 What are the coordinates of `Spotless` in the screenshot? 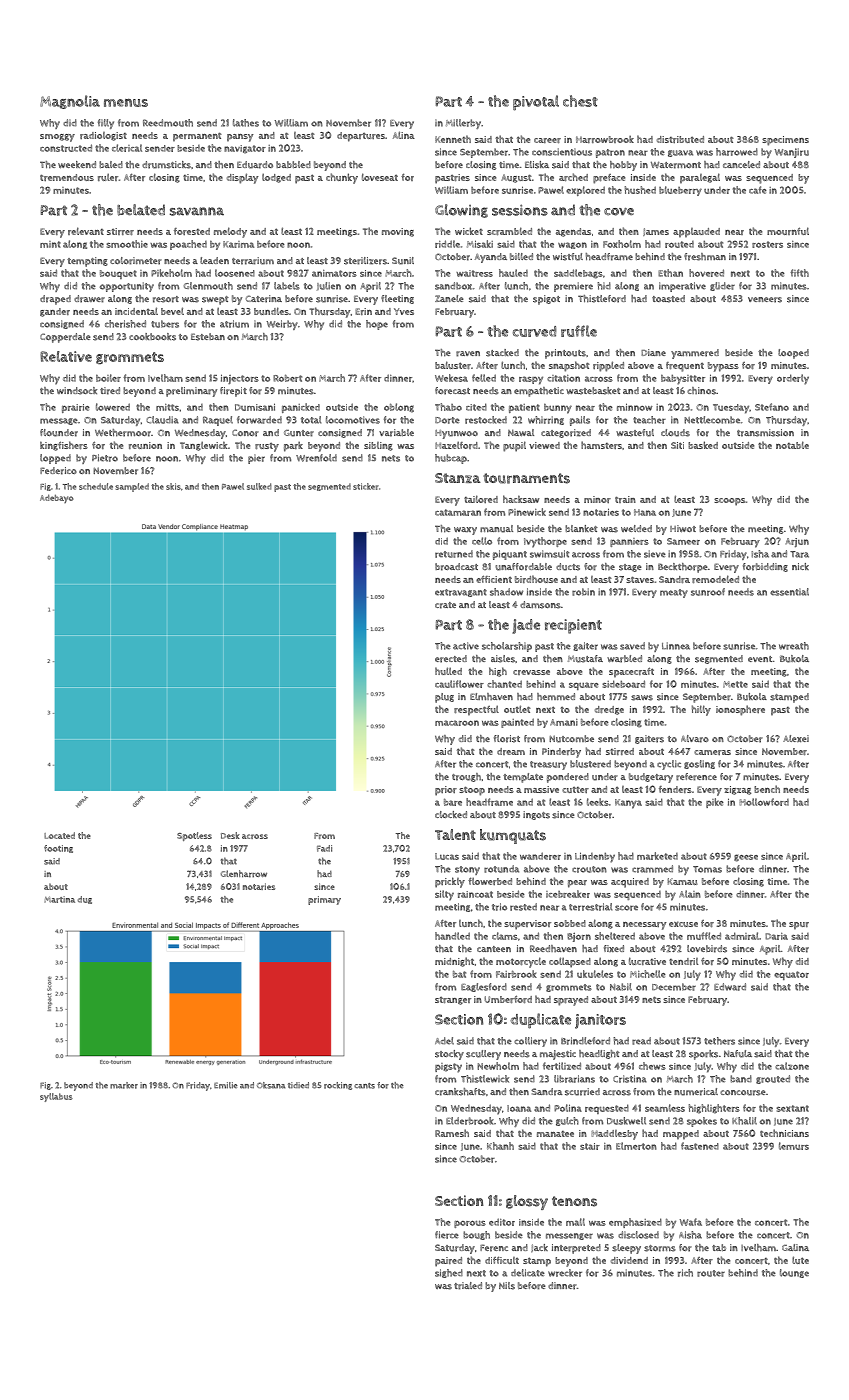 It's located at (194, 836).
